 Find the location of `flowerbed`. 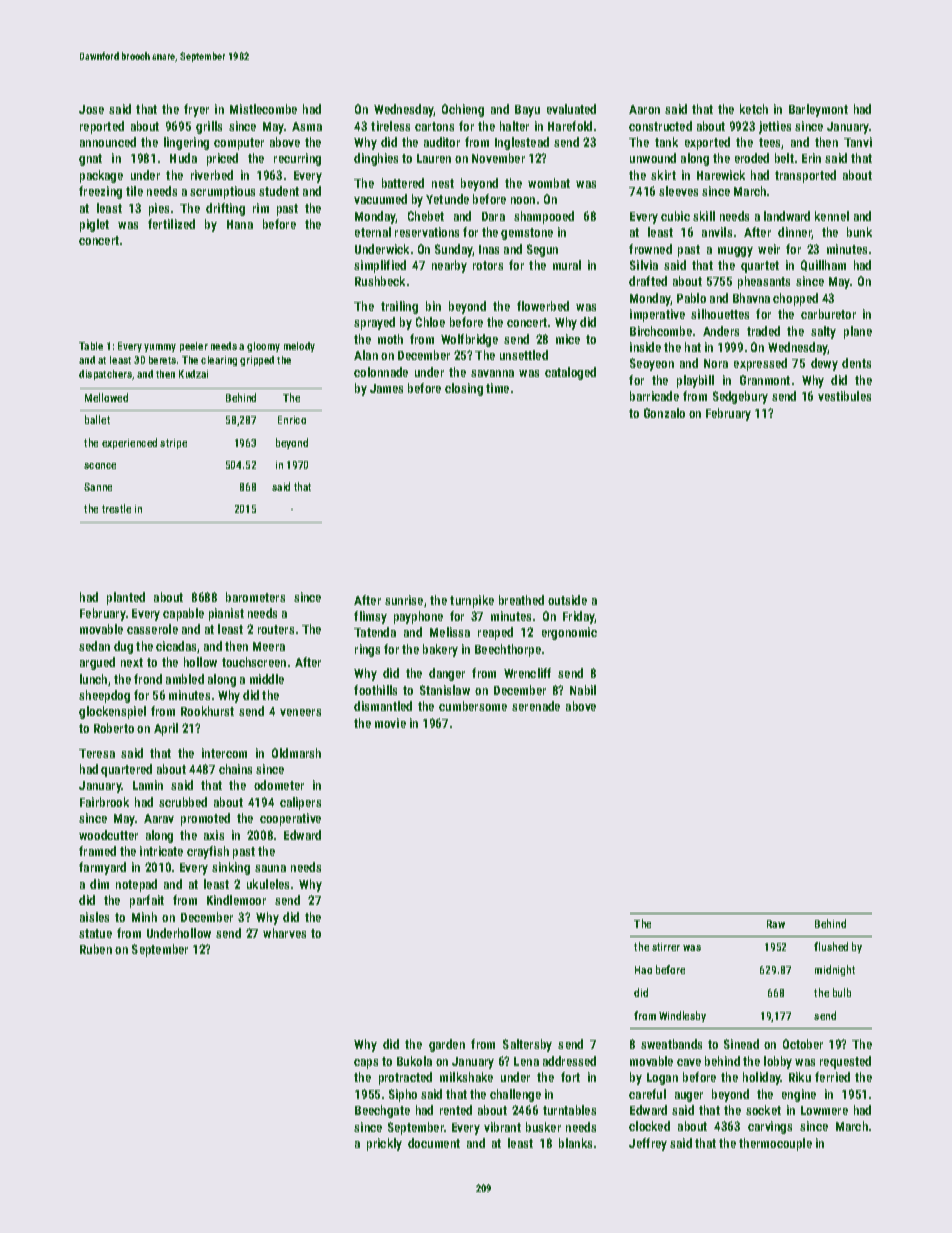

flowerbed is located at coordinates (543, 306).
